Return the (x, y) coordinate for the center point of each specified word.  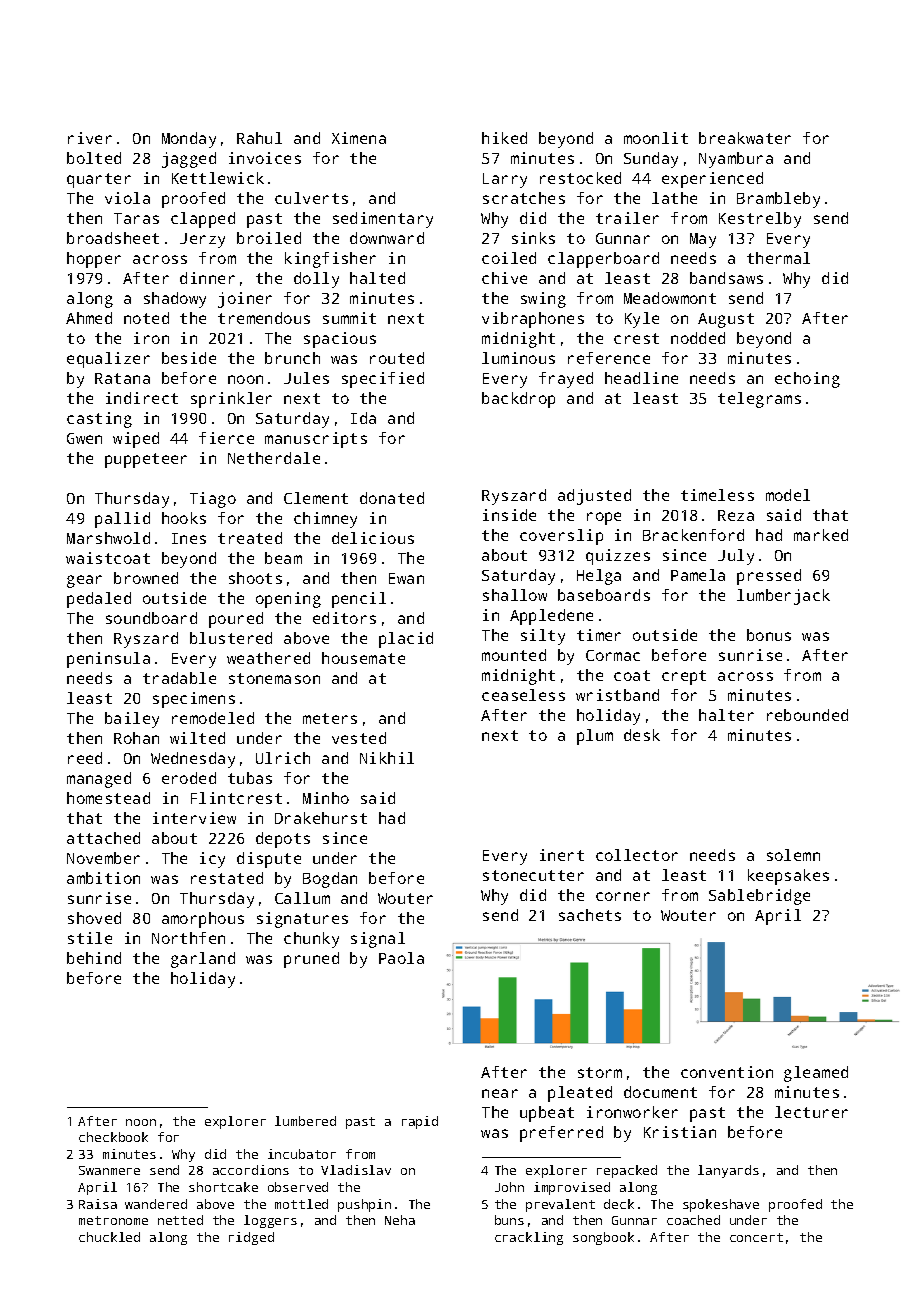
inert (562, 855)
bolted (94, 158)
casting (99, 420)
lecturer (811, 1112)
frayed (566, 380)
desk (642, 735)
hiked (504, 138)
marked (821, 535)
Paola (401, 958)
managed (99, 780)
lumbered (305, 1121)
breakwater (745, 138)
